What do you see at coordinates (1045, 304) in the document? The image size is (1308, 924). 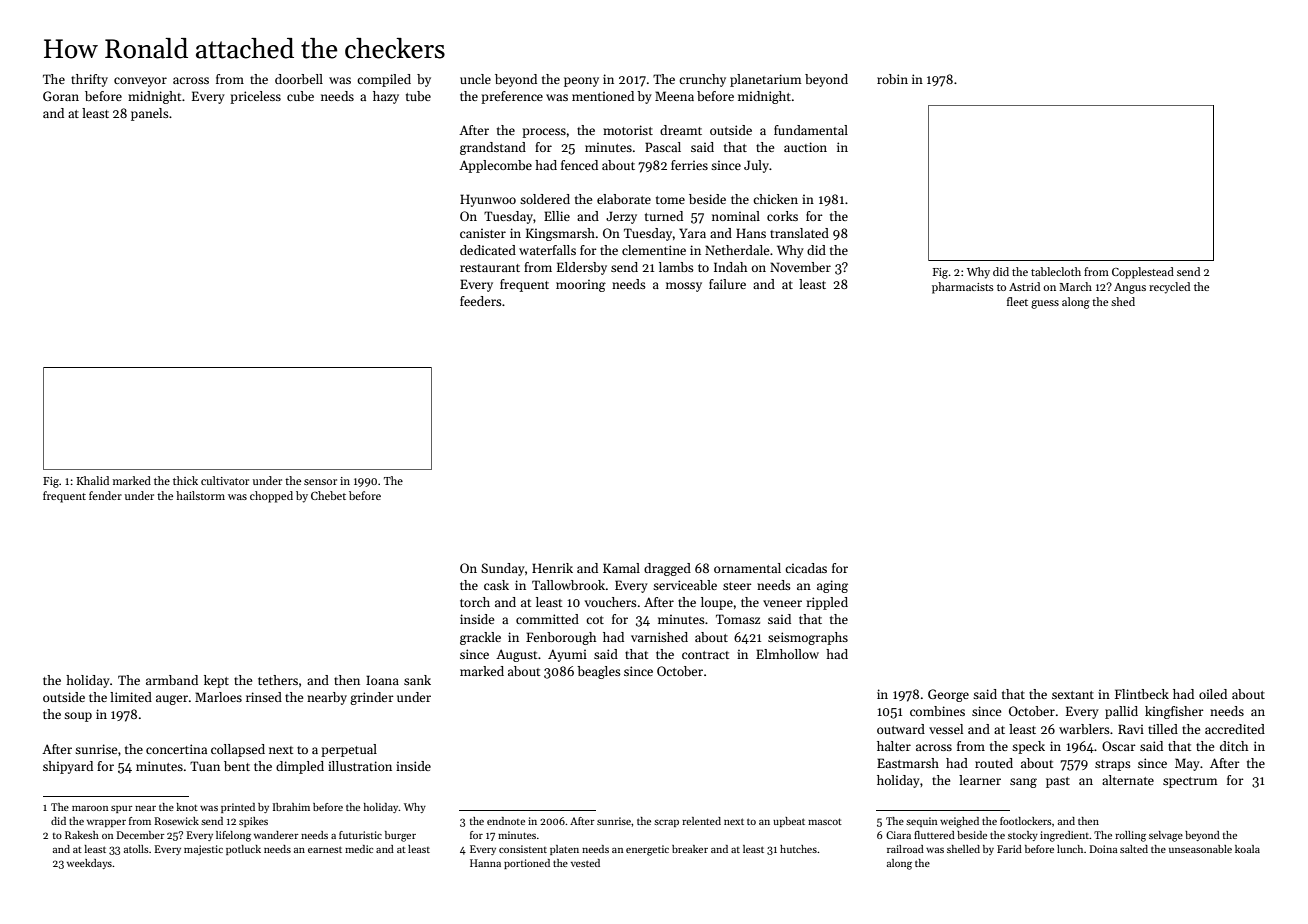 I see `guess` at bounding box center [1045, 304].
